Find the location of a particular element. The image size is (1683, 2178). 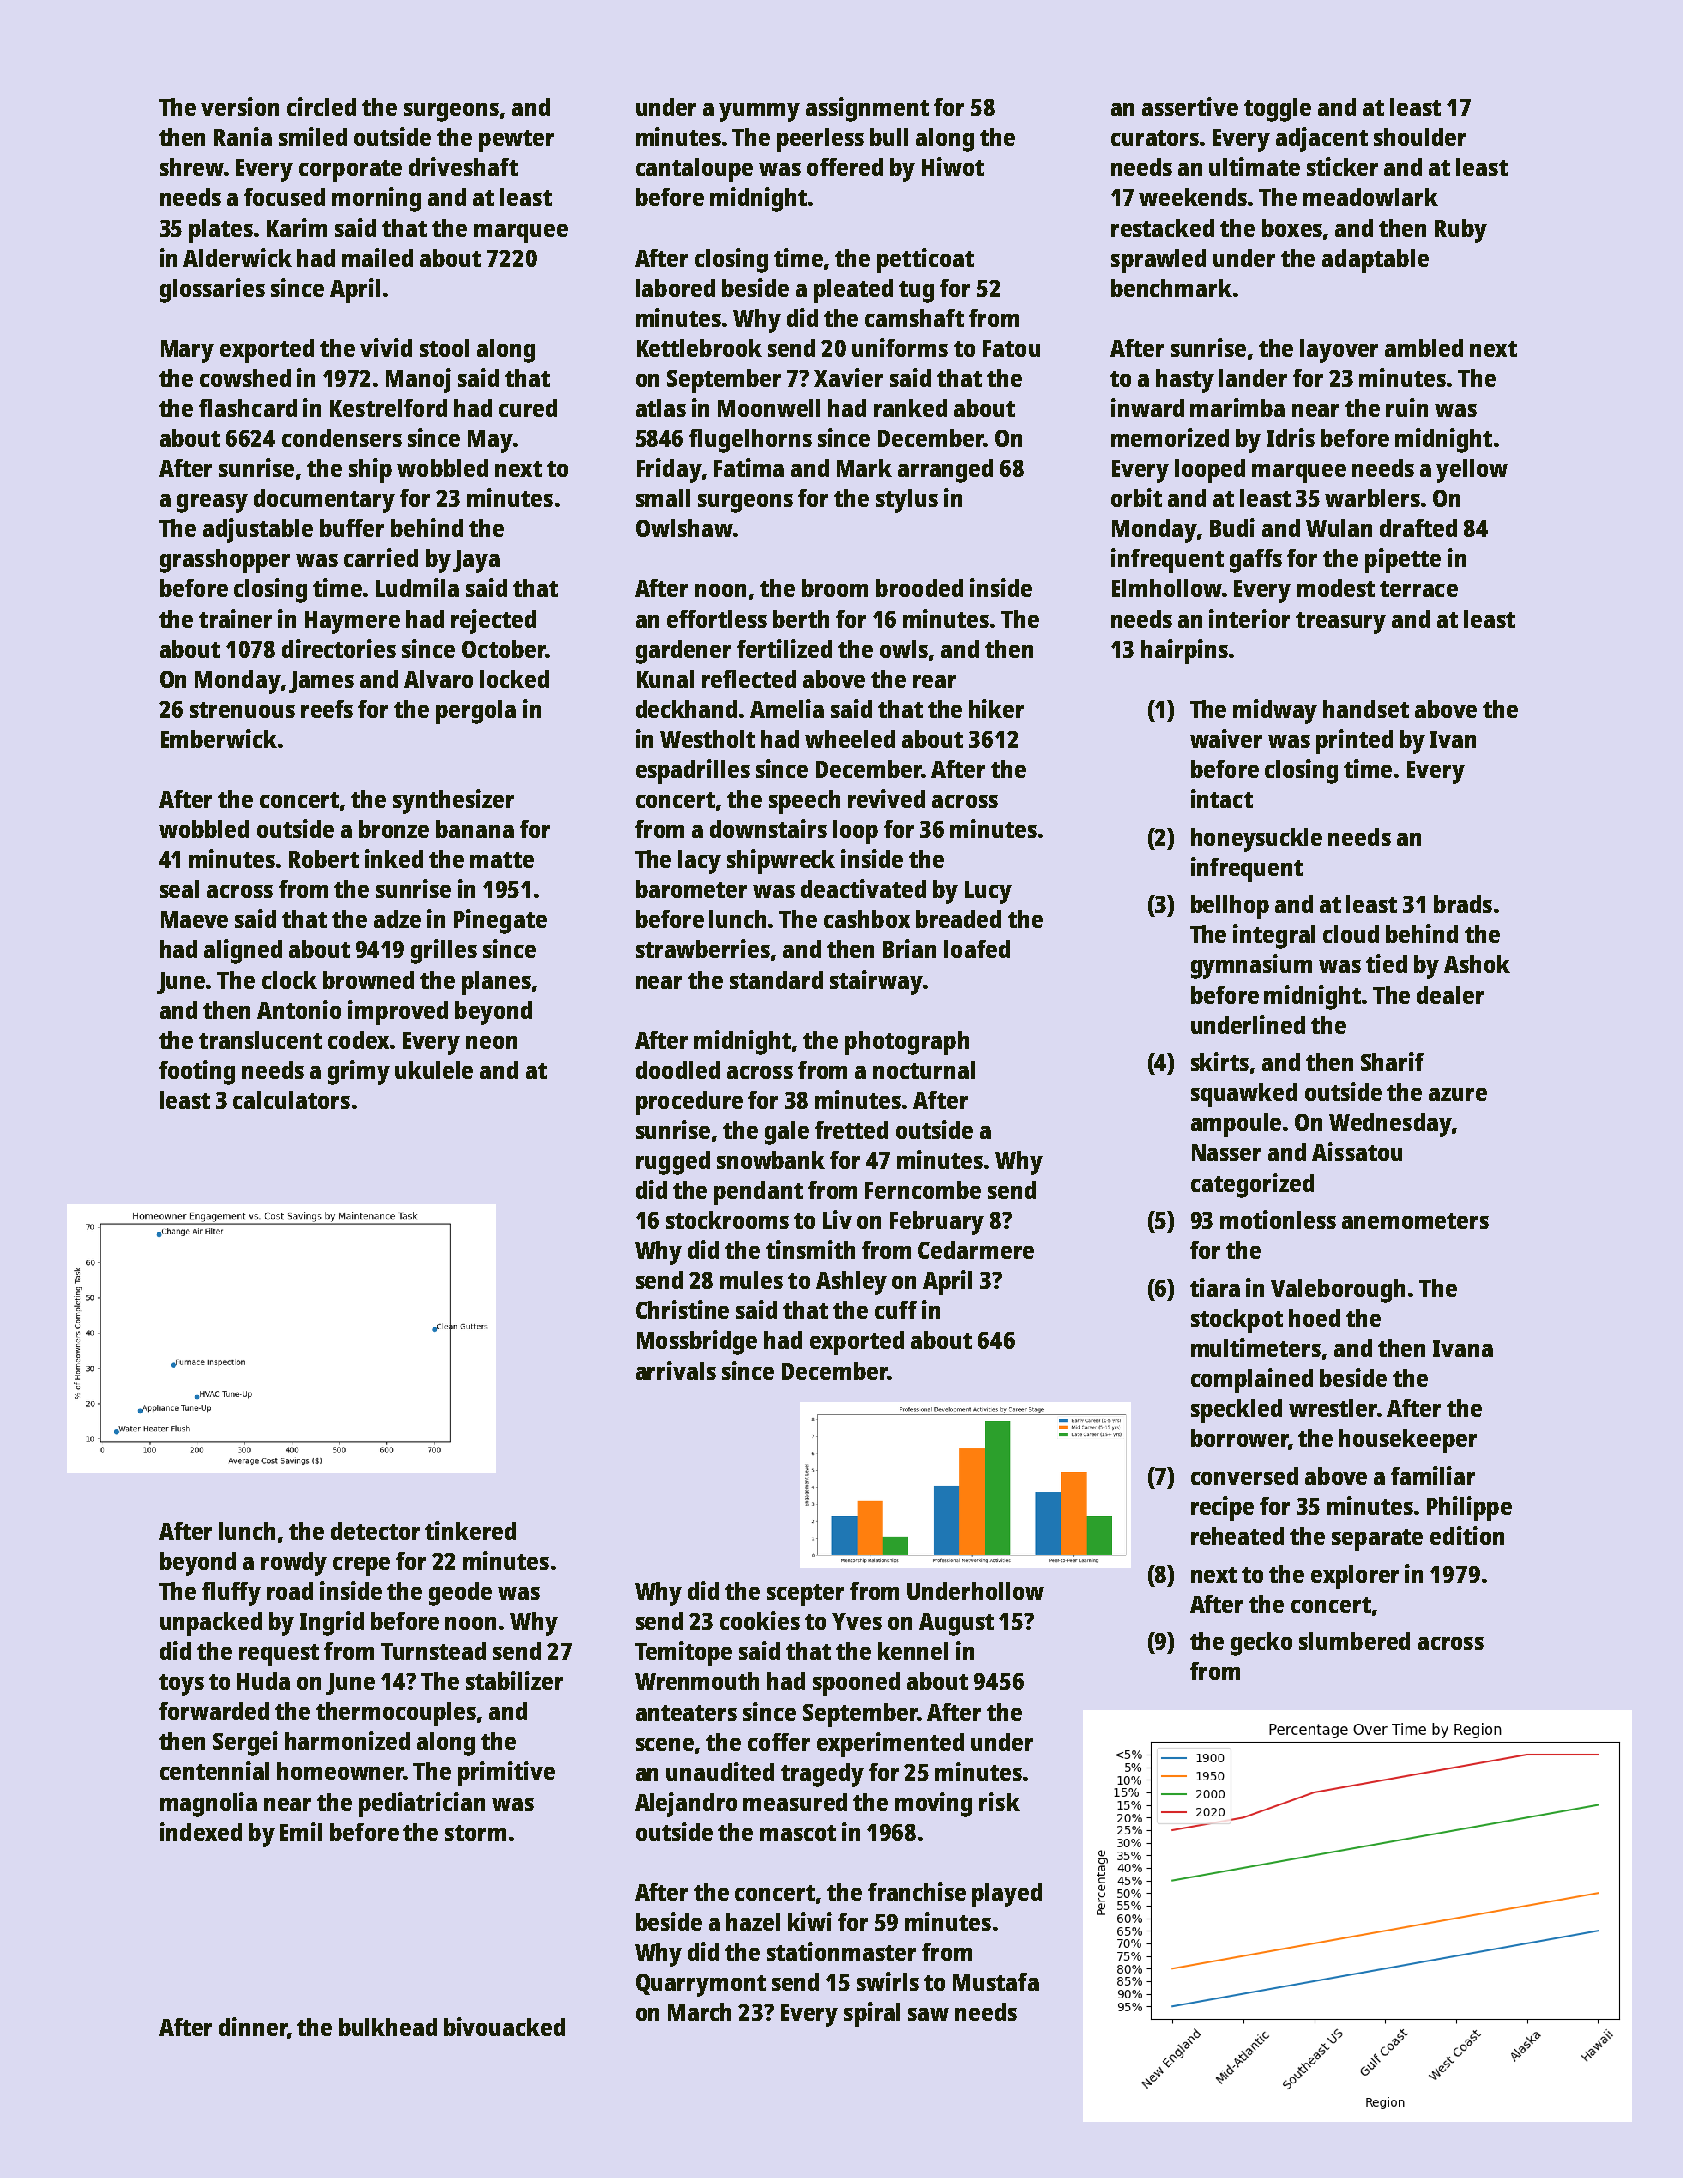

integral is located at coordinates (1274, 936).
